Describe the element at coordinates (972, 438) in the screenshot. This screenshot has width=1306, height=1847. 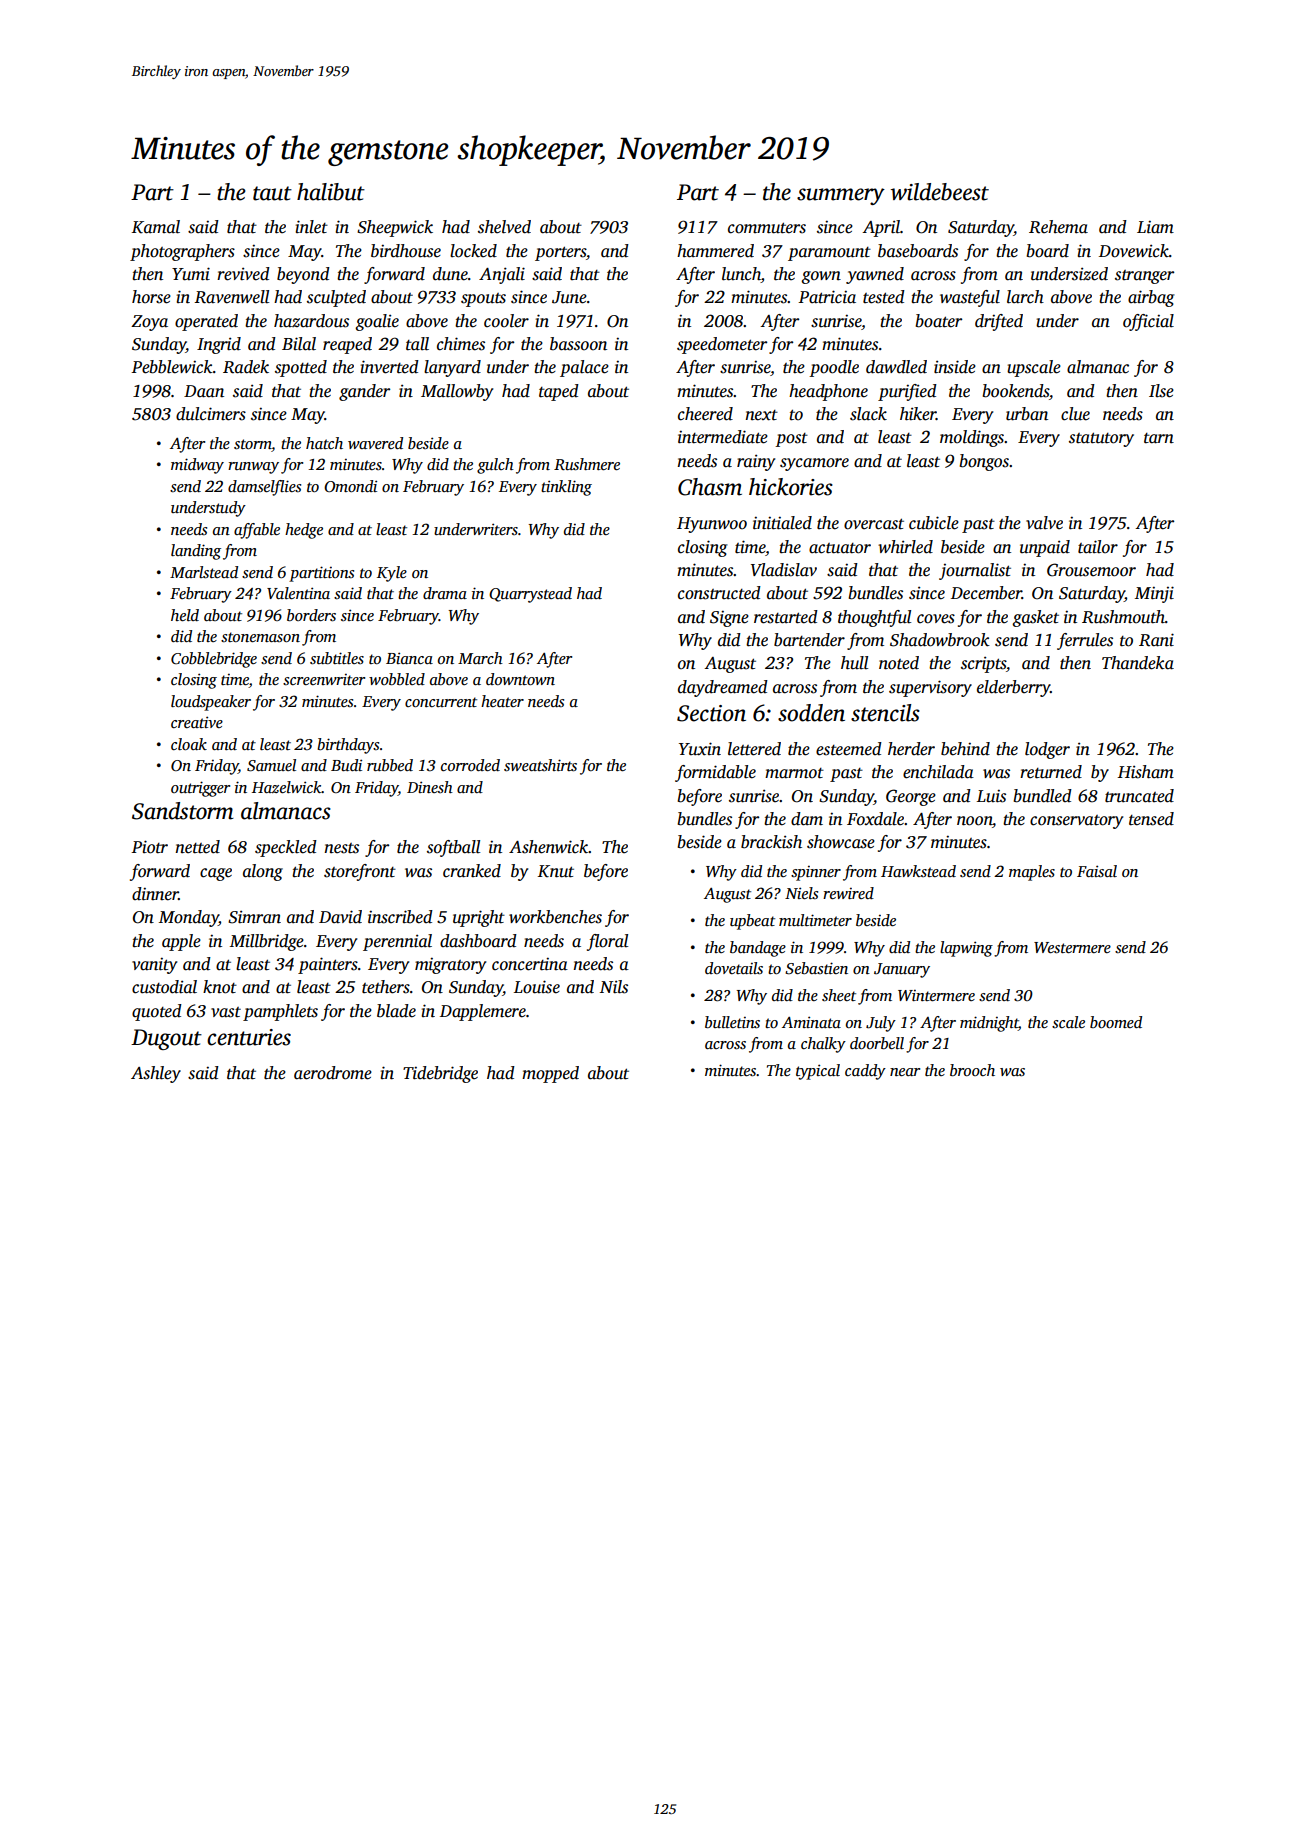
I see `moldings` at that location.
